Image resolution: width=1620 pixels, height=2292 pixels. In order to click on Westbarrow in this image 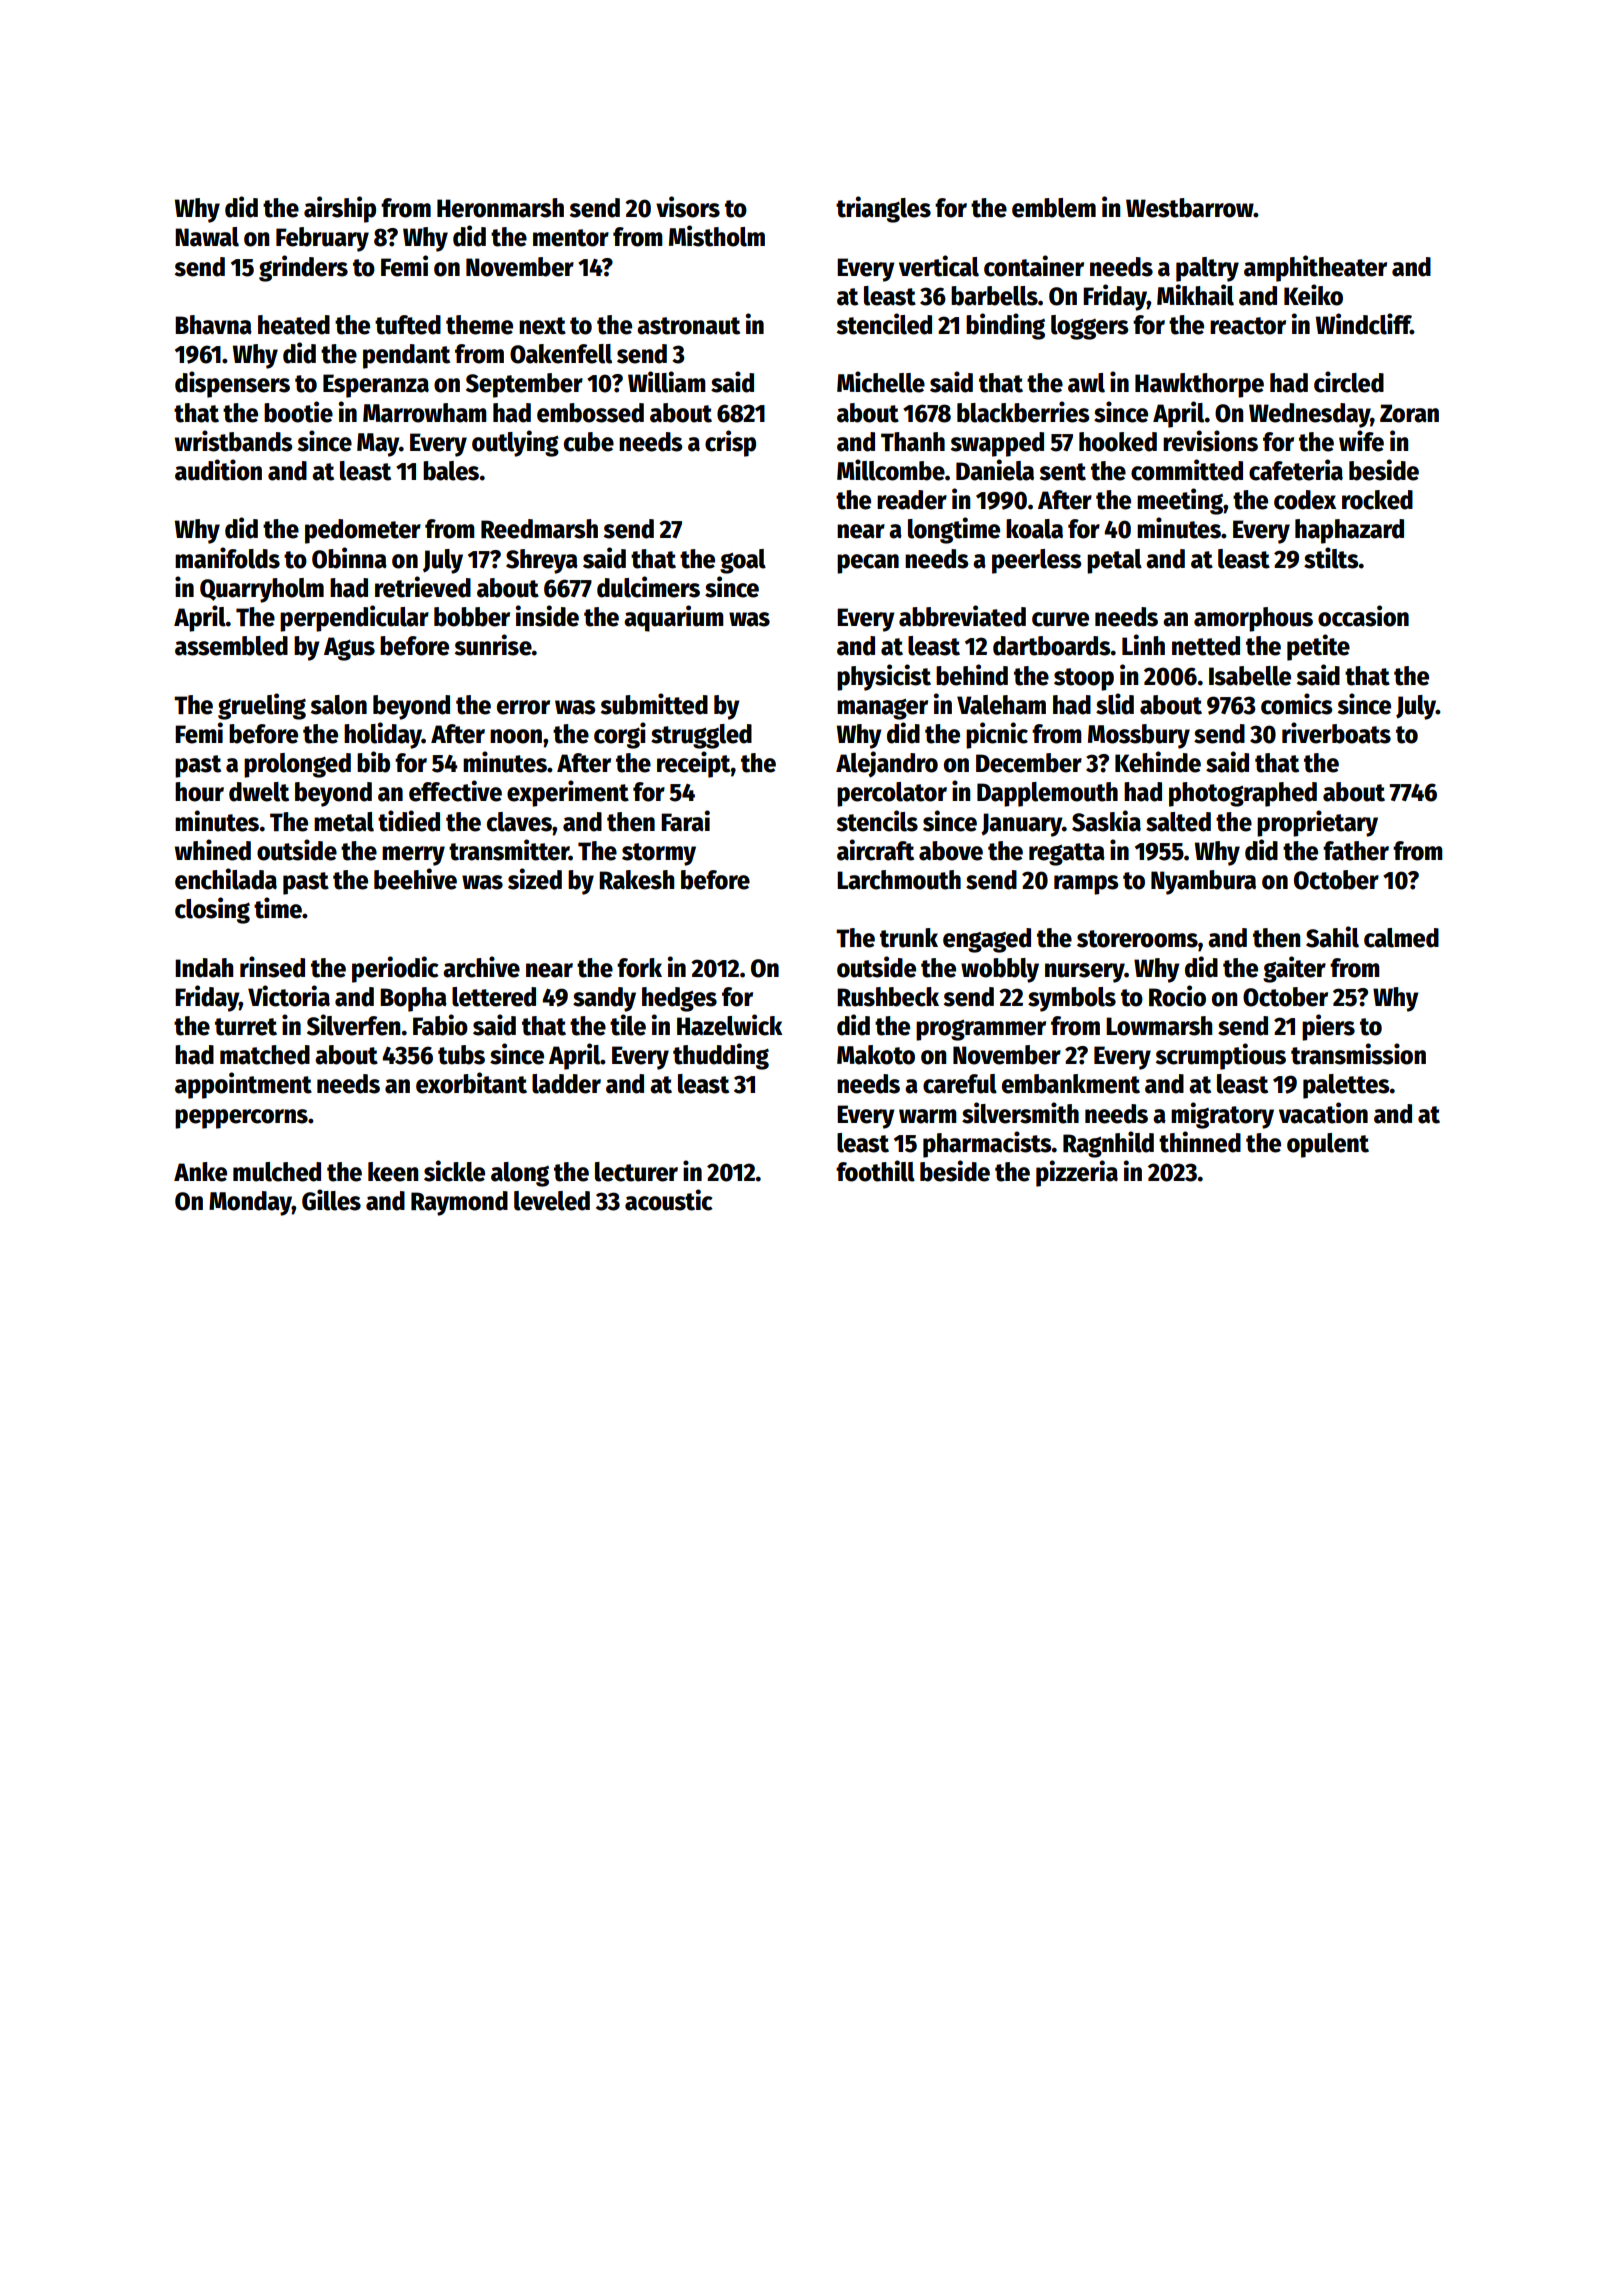, I will do `click(1190, 208)`.
